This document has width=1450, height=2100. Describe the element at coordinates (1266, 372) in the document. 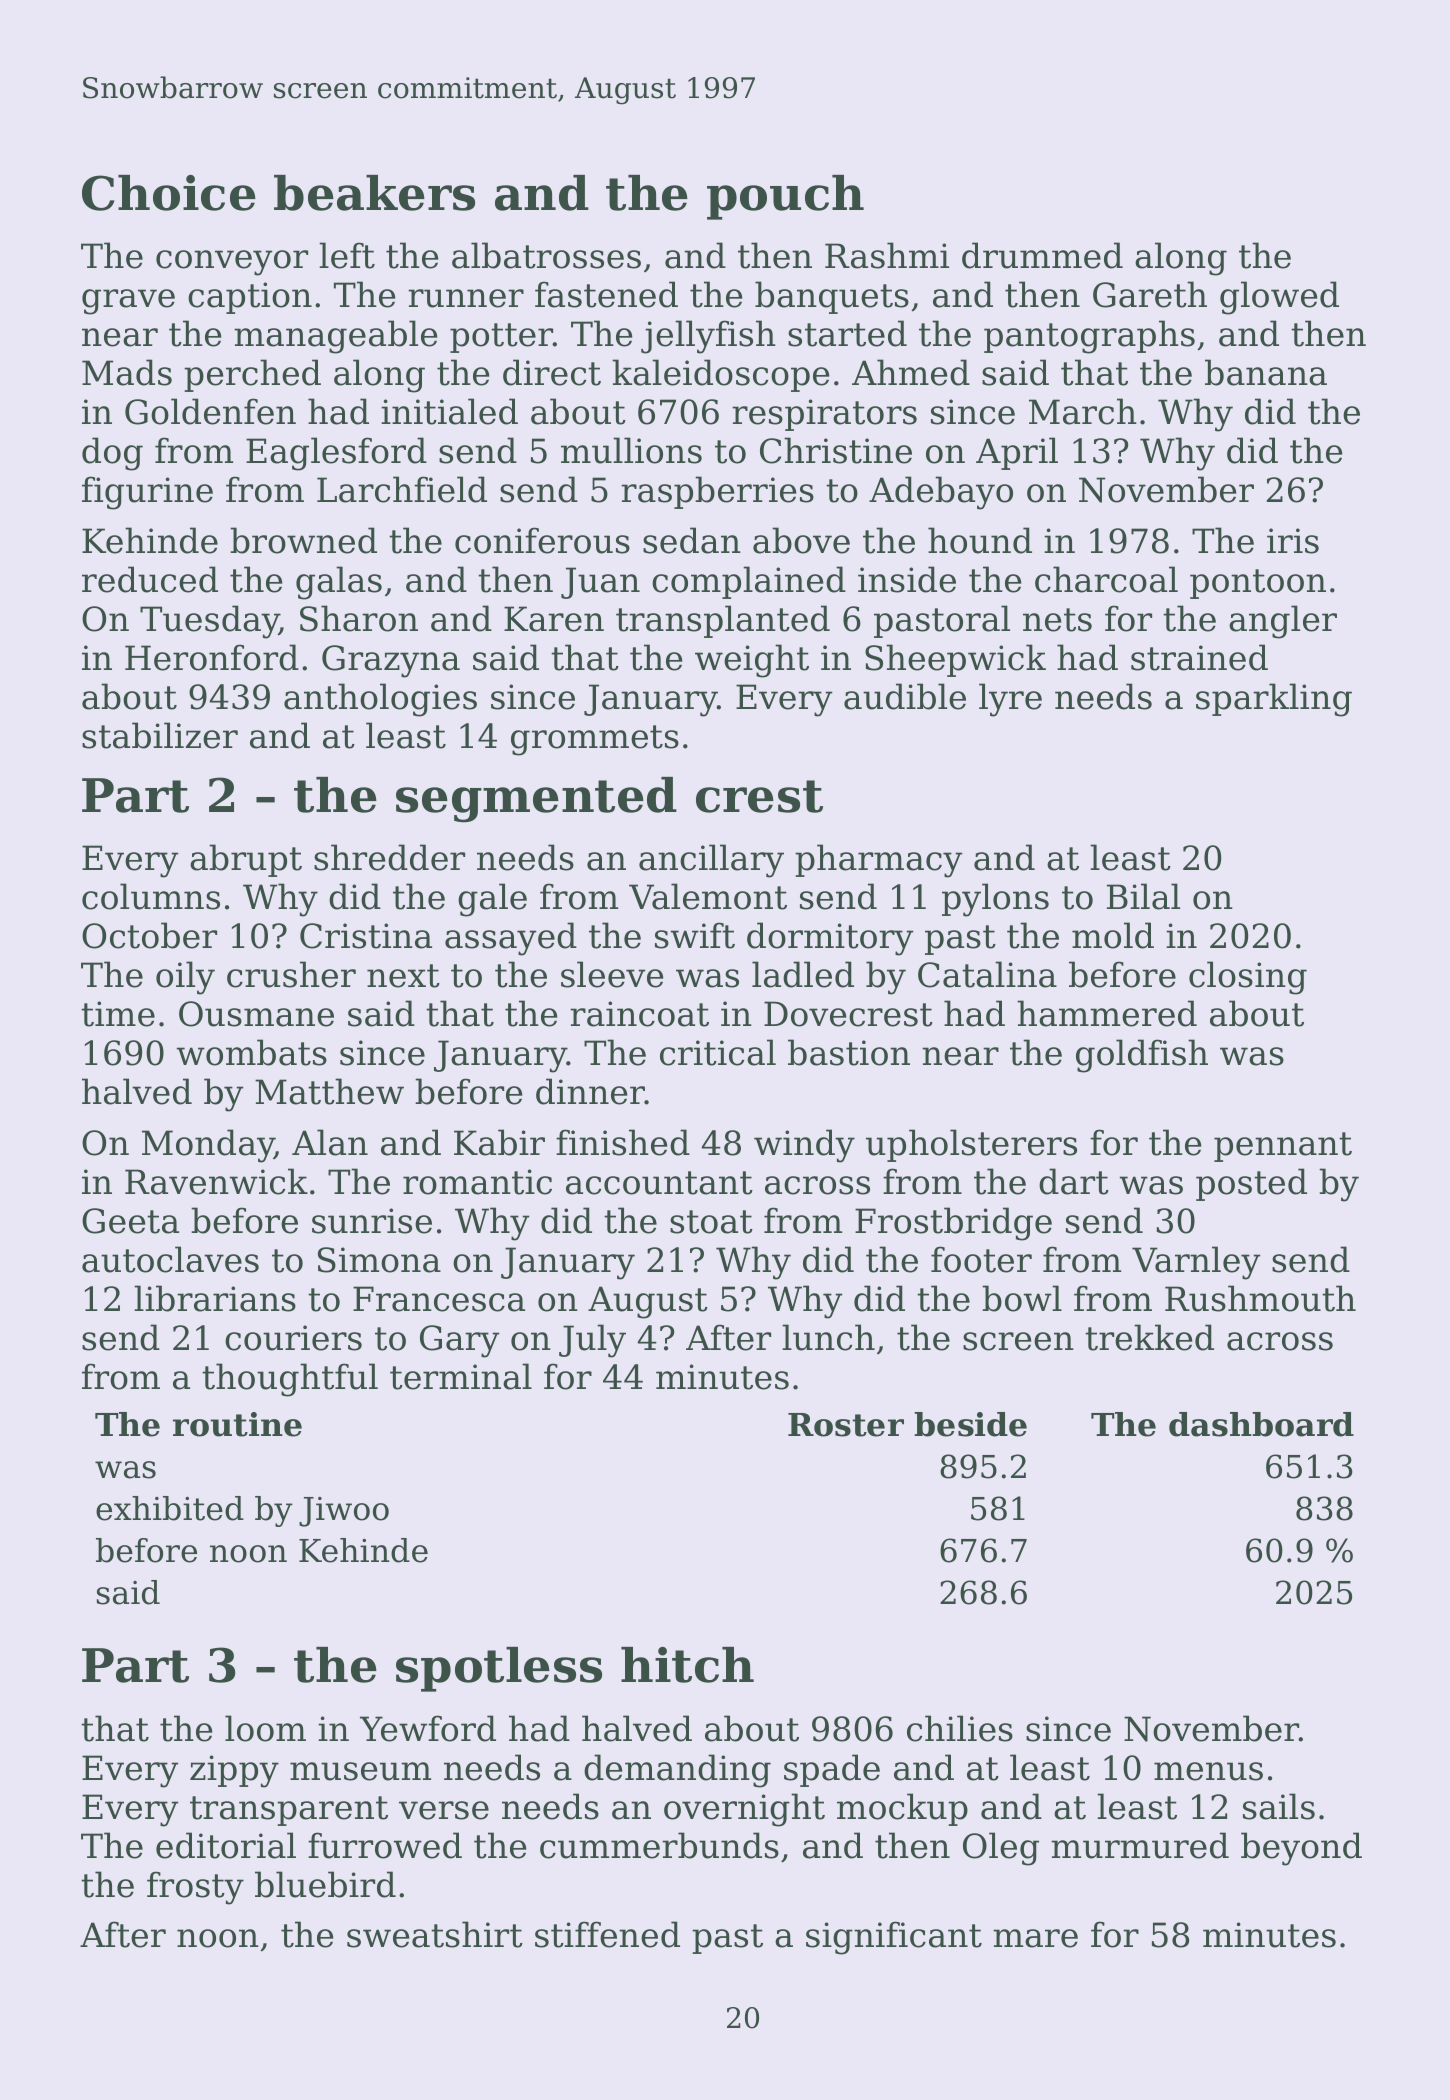

I see `banana` at that location.
